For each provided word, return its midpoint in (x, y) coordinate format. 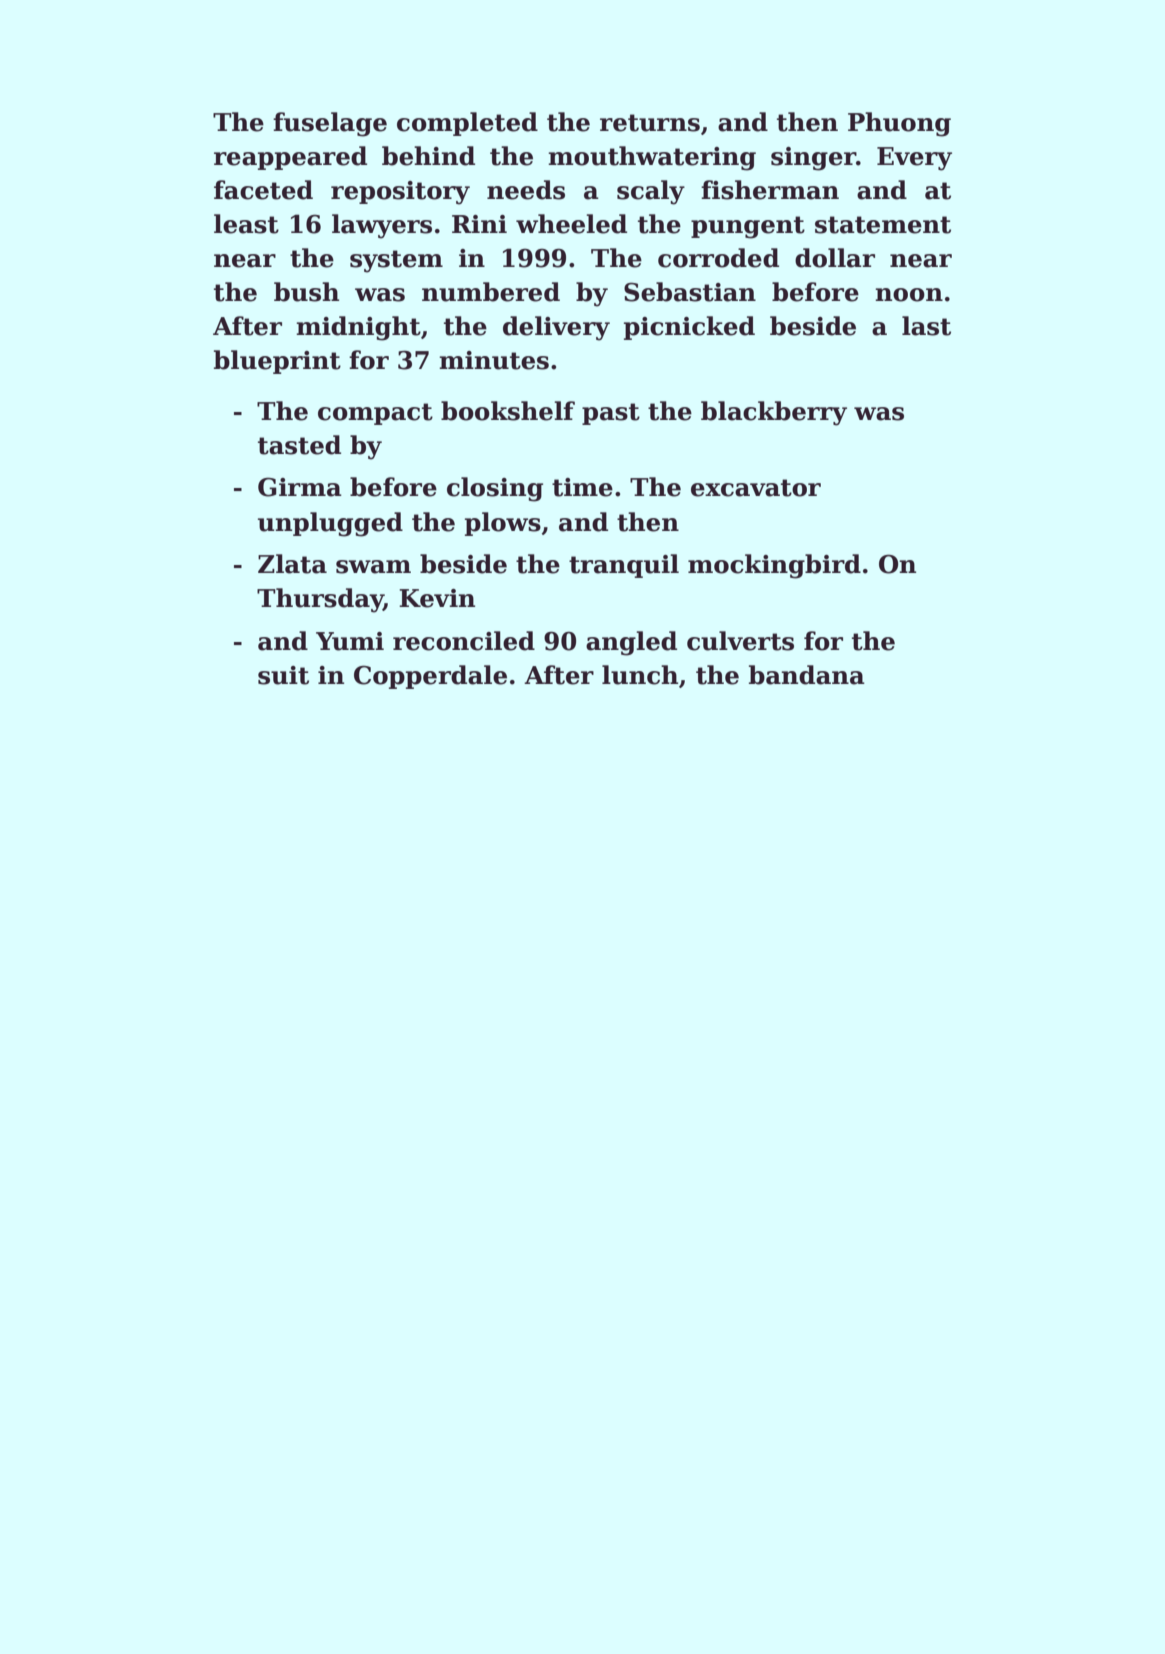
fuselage (330, 124)
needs (526, 190)
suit (283, 675)
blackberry (774, 413)
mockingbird (774, 566)
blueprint (277, 362)
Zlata (292, 564)
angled (631, 643)
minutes (494, 360)
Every (914, 159)
